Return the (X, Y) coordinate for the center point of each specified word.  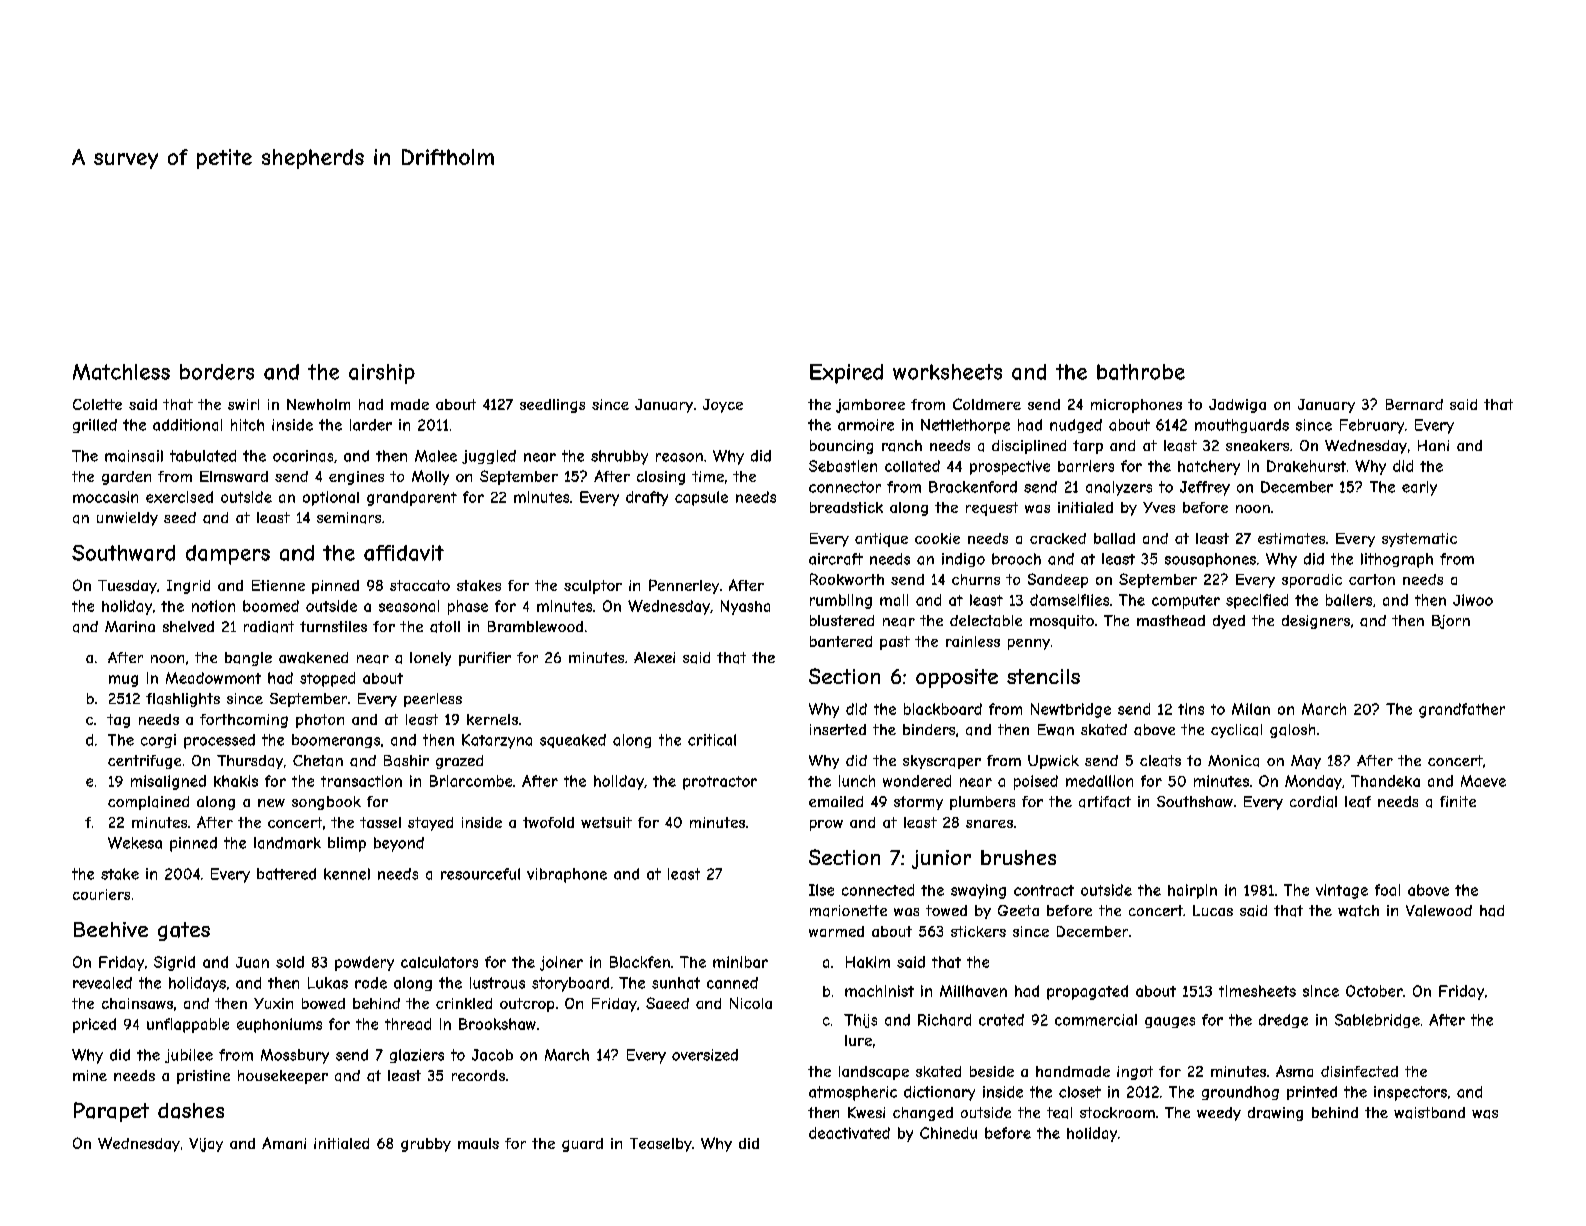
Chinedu (948, 1133)
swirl (243, 404)
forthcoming (244, 721)
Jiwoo (1473, 600)
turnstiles (333, 626)
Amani (284, 1143)
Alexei (654, 657)
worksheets (947, 372)
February (1372, 426)
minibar (740, 962)
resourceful (480, 874)
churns (976, 579)
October (1374, 991)
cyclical (1236, 731)
